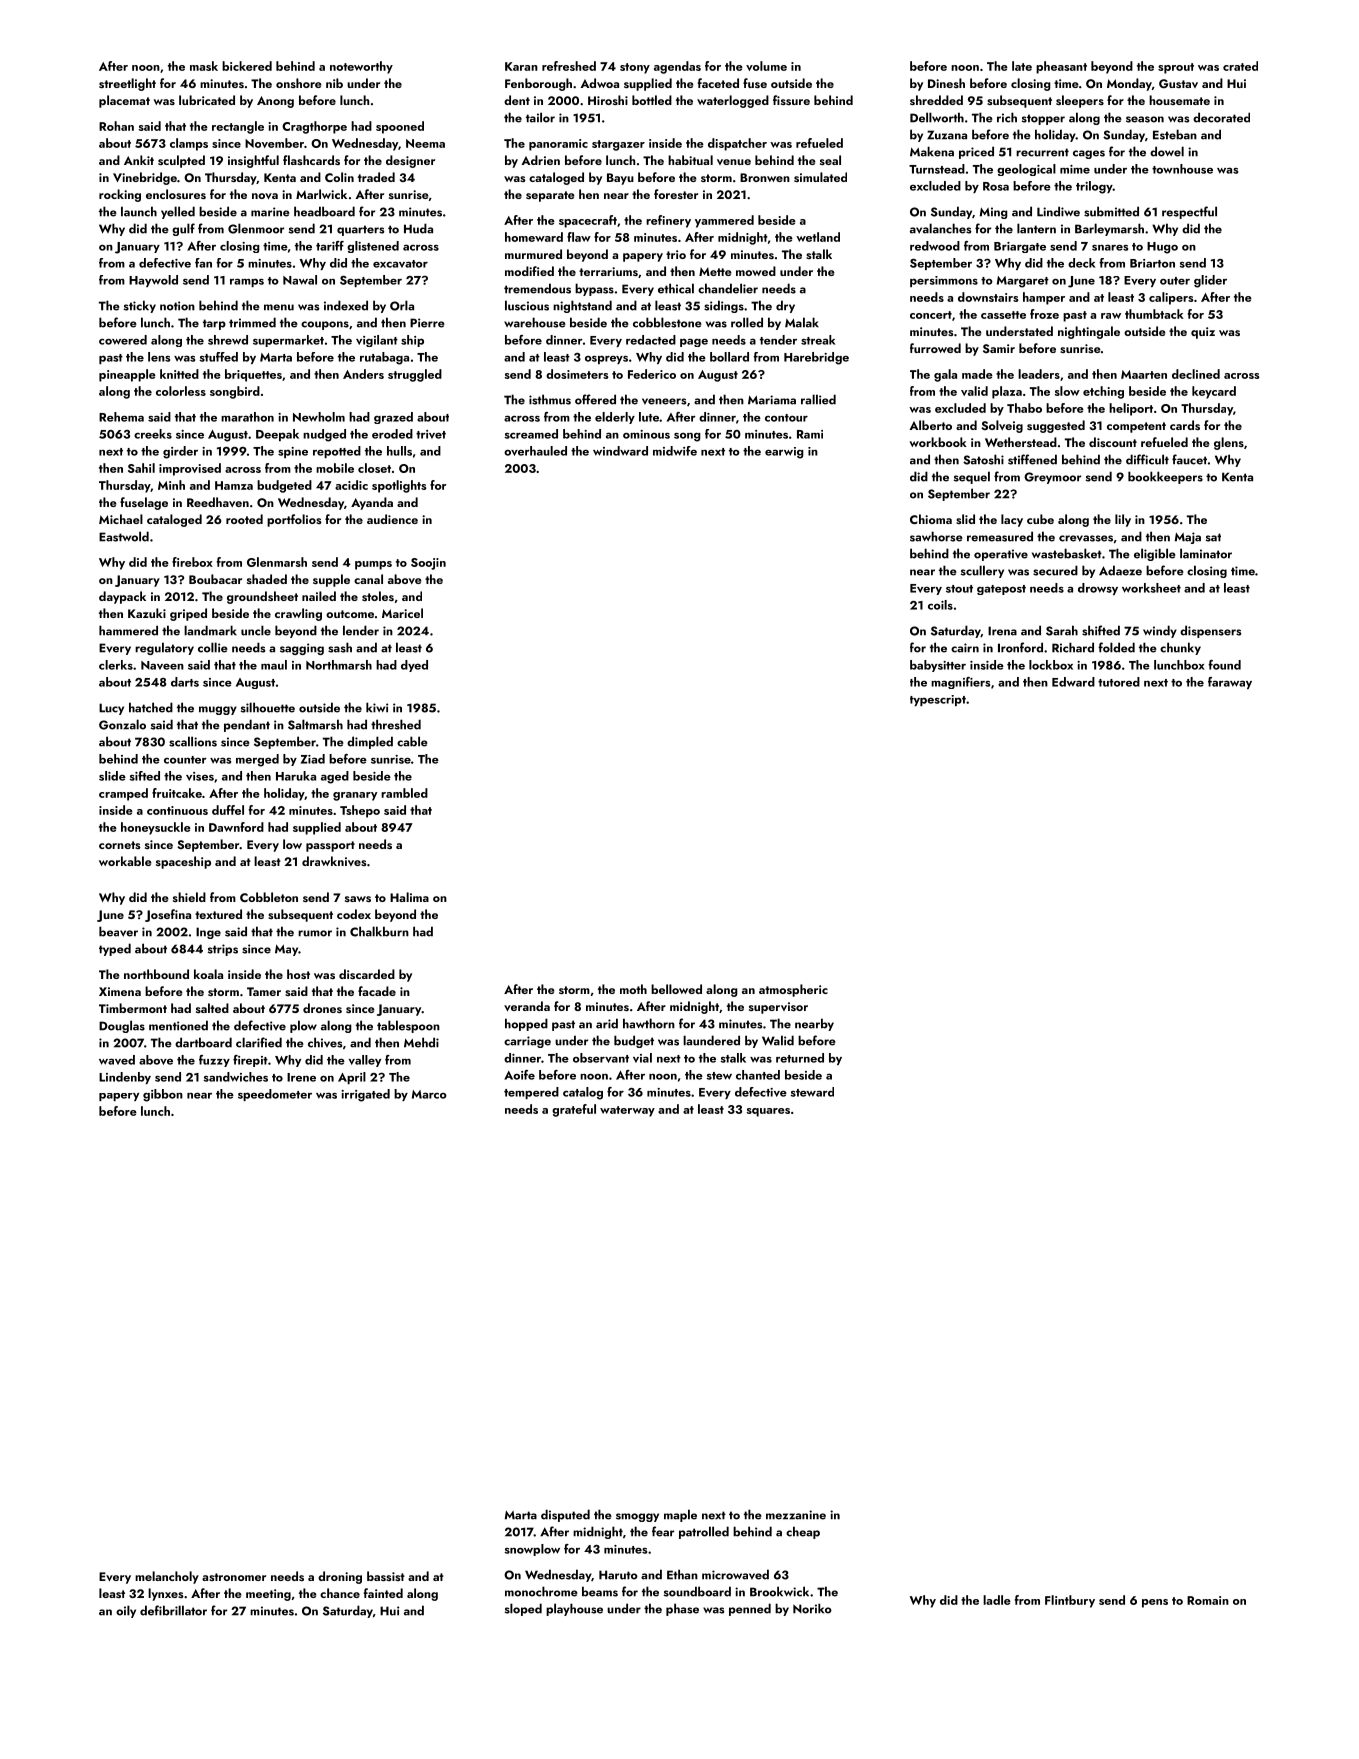 Image resolution: width=1359 pixels, height=1759 pixels. I want to click on mezzanine, so click(796, 1515).
